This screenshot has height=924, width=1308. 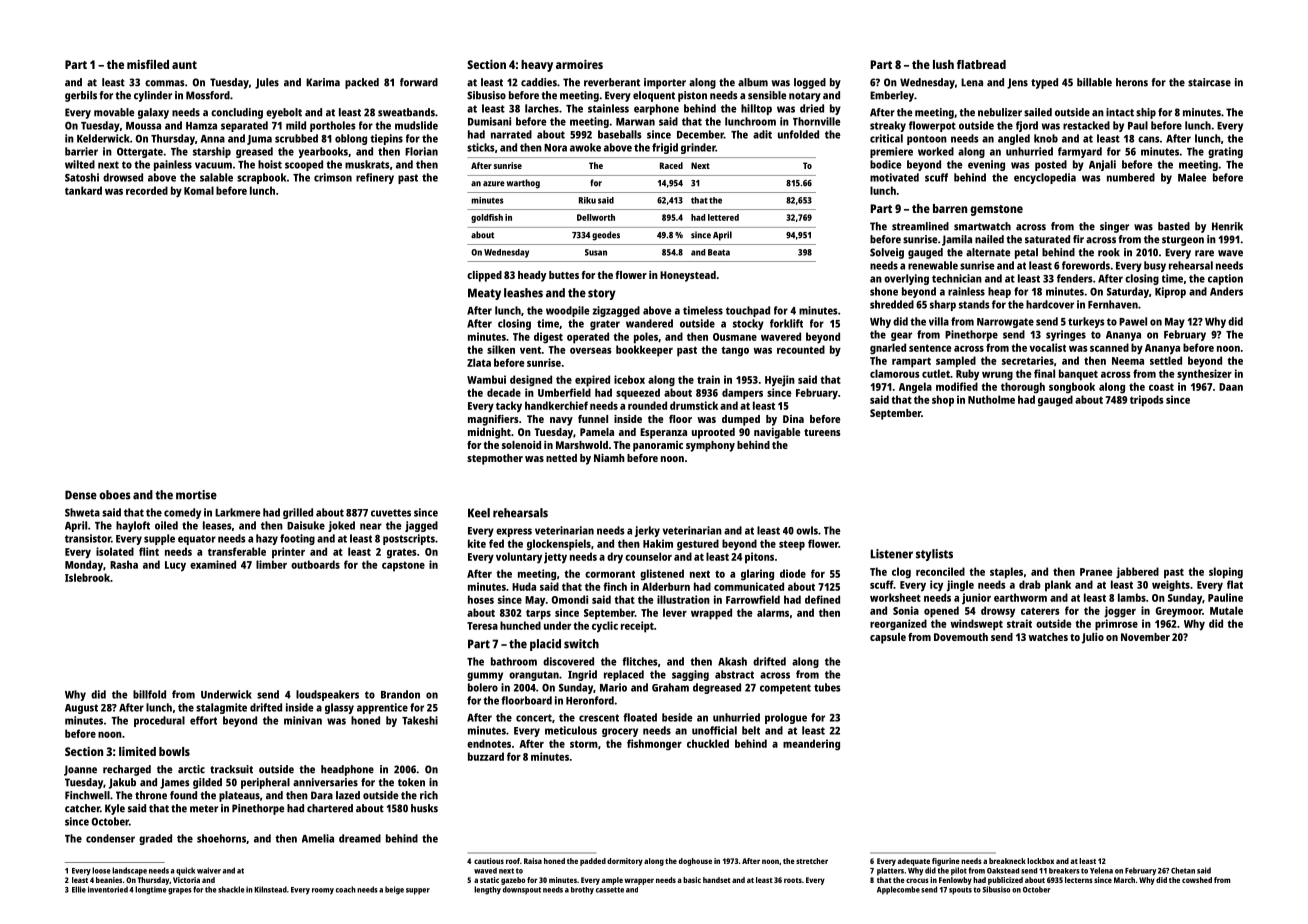 What do you see at coordinates (103, 138) in the screenshot?
I see `Kelderwick` at bounding box center [103, 138].
